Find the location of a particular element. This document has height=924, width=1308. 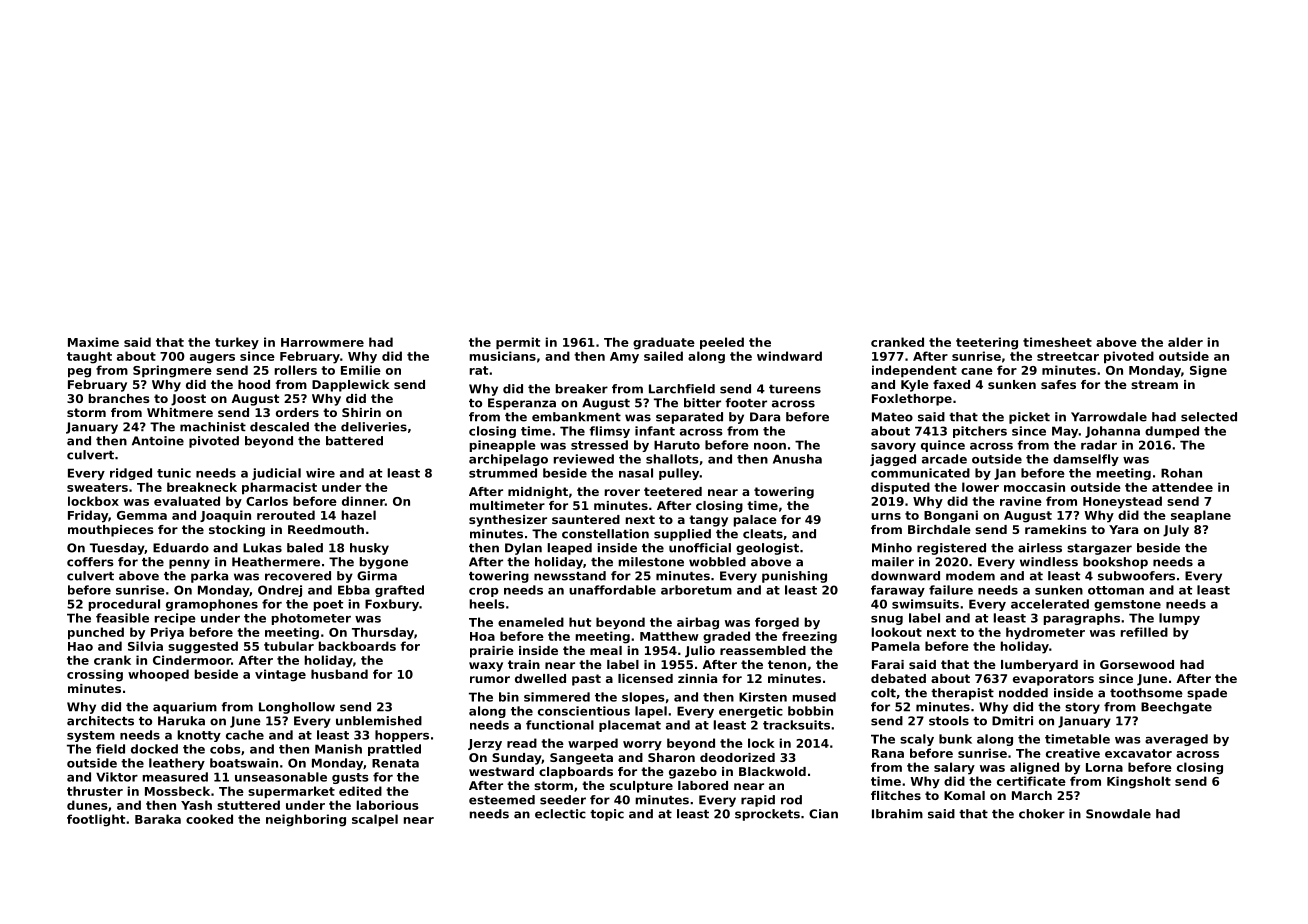

unofficial is located at coordinates (700, 548).
